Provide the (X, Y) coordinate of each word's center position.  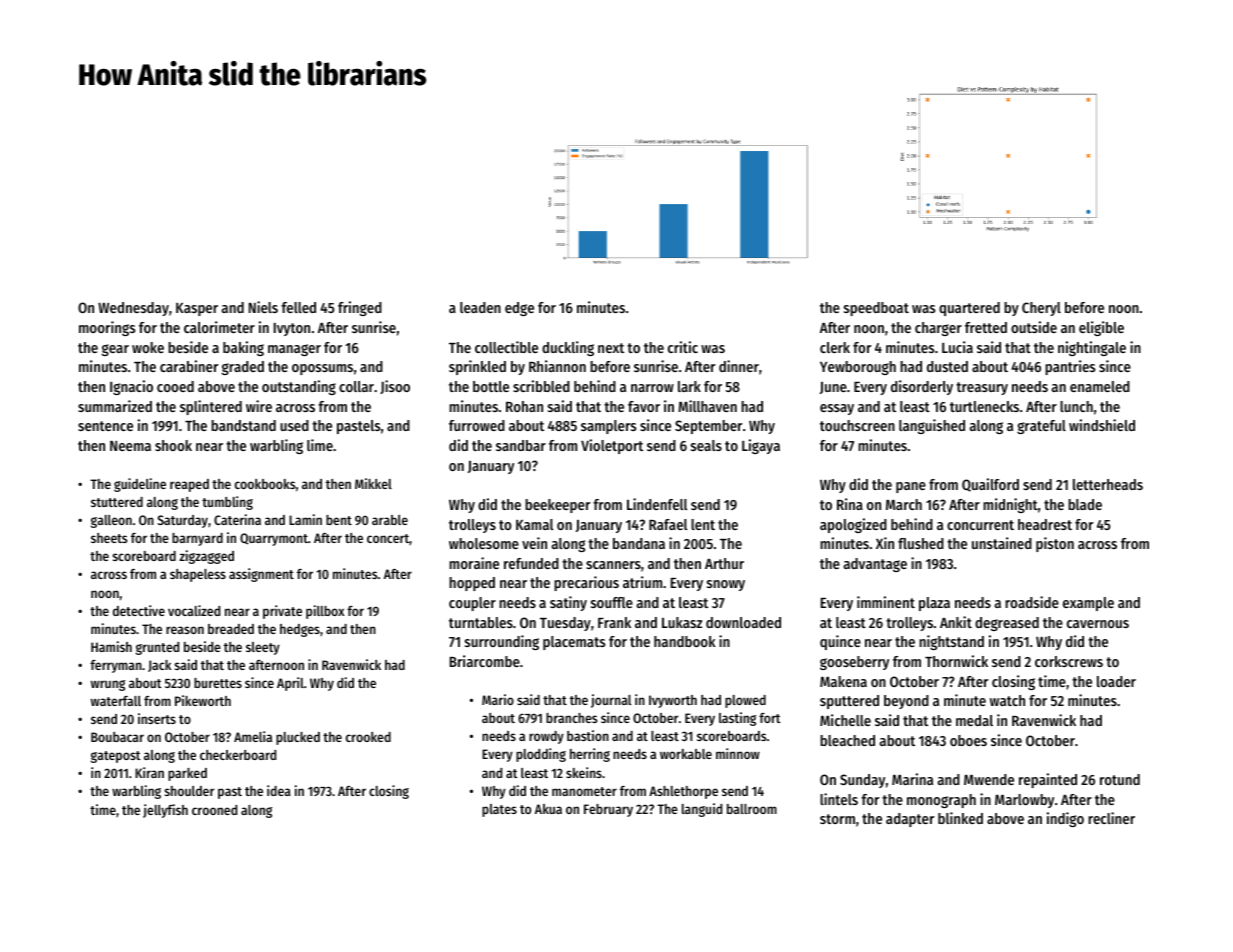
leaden (480, 307)
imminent (886, 602)
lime (320, 445)
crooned (214, 810)
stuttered (117, 502)
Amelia (253, 736)
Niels (263, 307)
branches (572, 718)
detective (139, 610)
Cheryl (1041, 309)
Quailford (990, 485)
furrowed (477, 425)
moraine (474, 563)
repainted (1048, 780)
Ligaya (761, 446)
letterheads (1108, 484)
